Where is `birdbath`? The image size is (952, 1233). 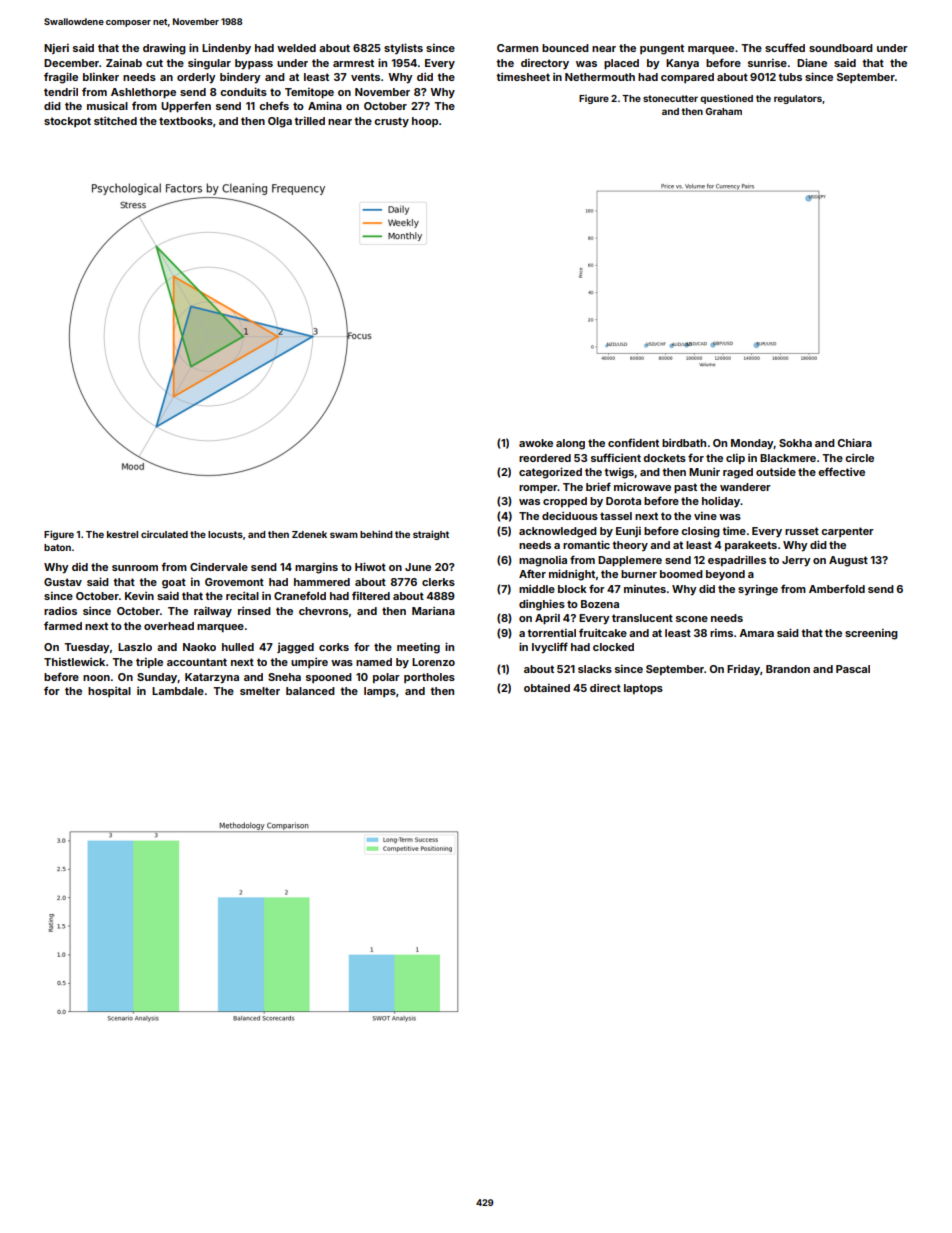
birdbath is located at coordinates (684, 443).
